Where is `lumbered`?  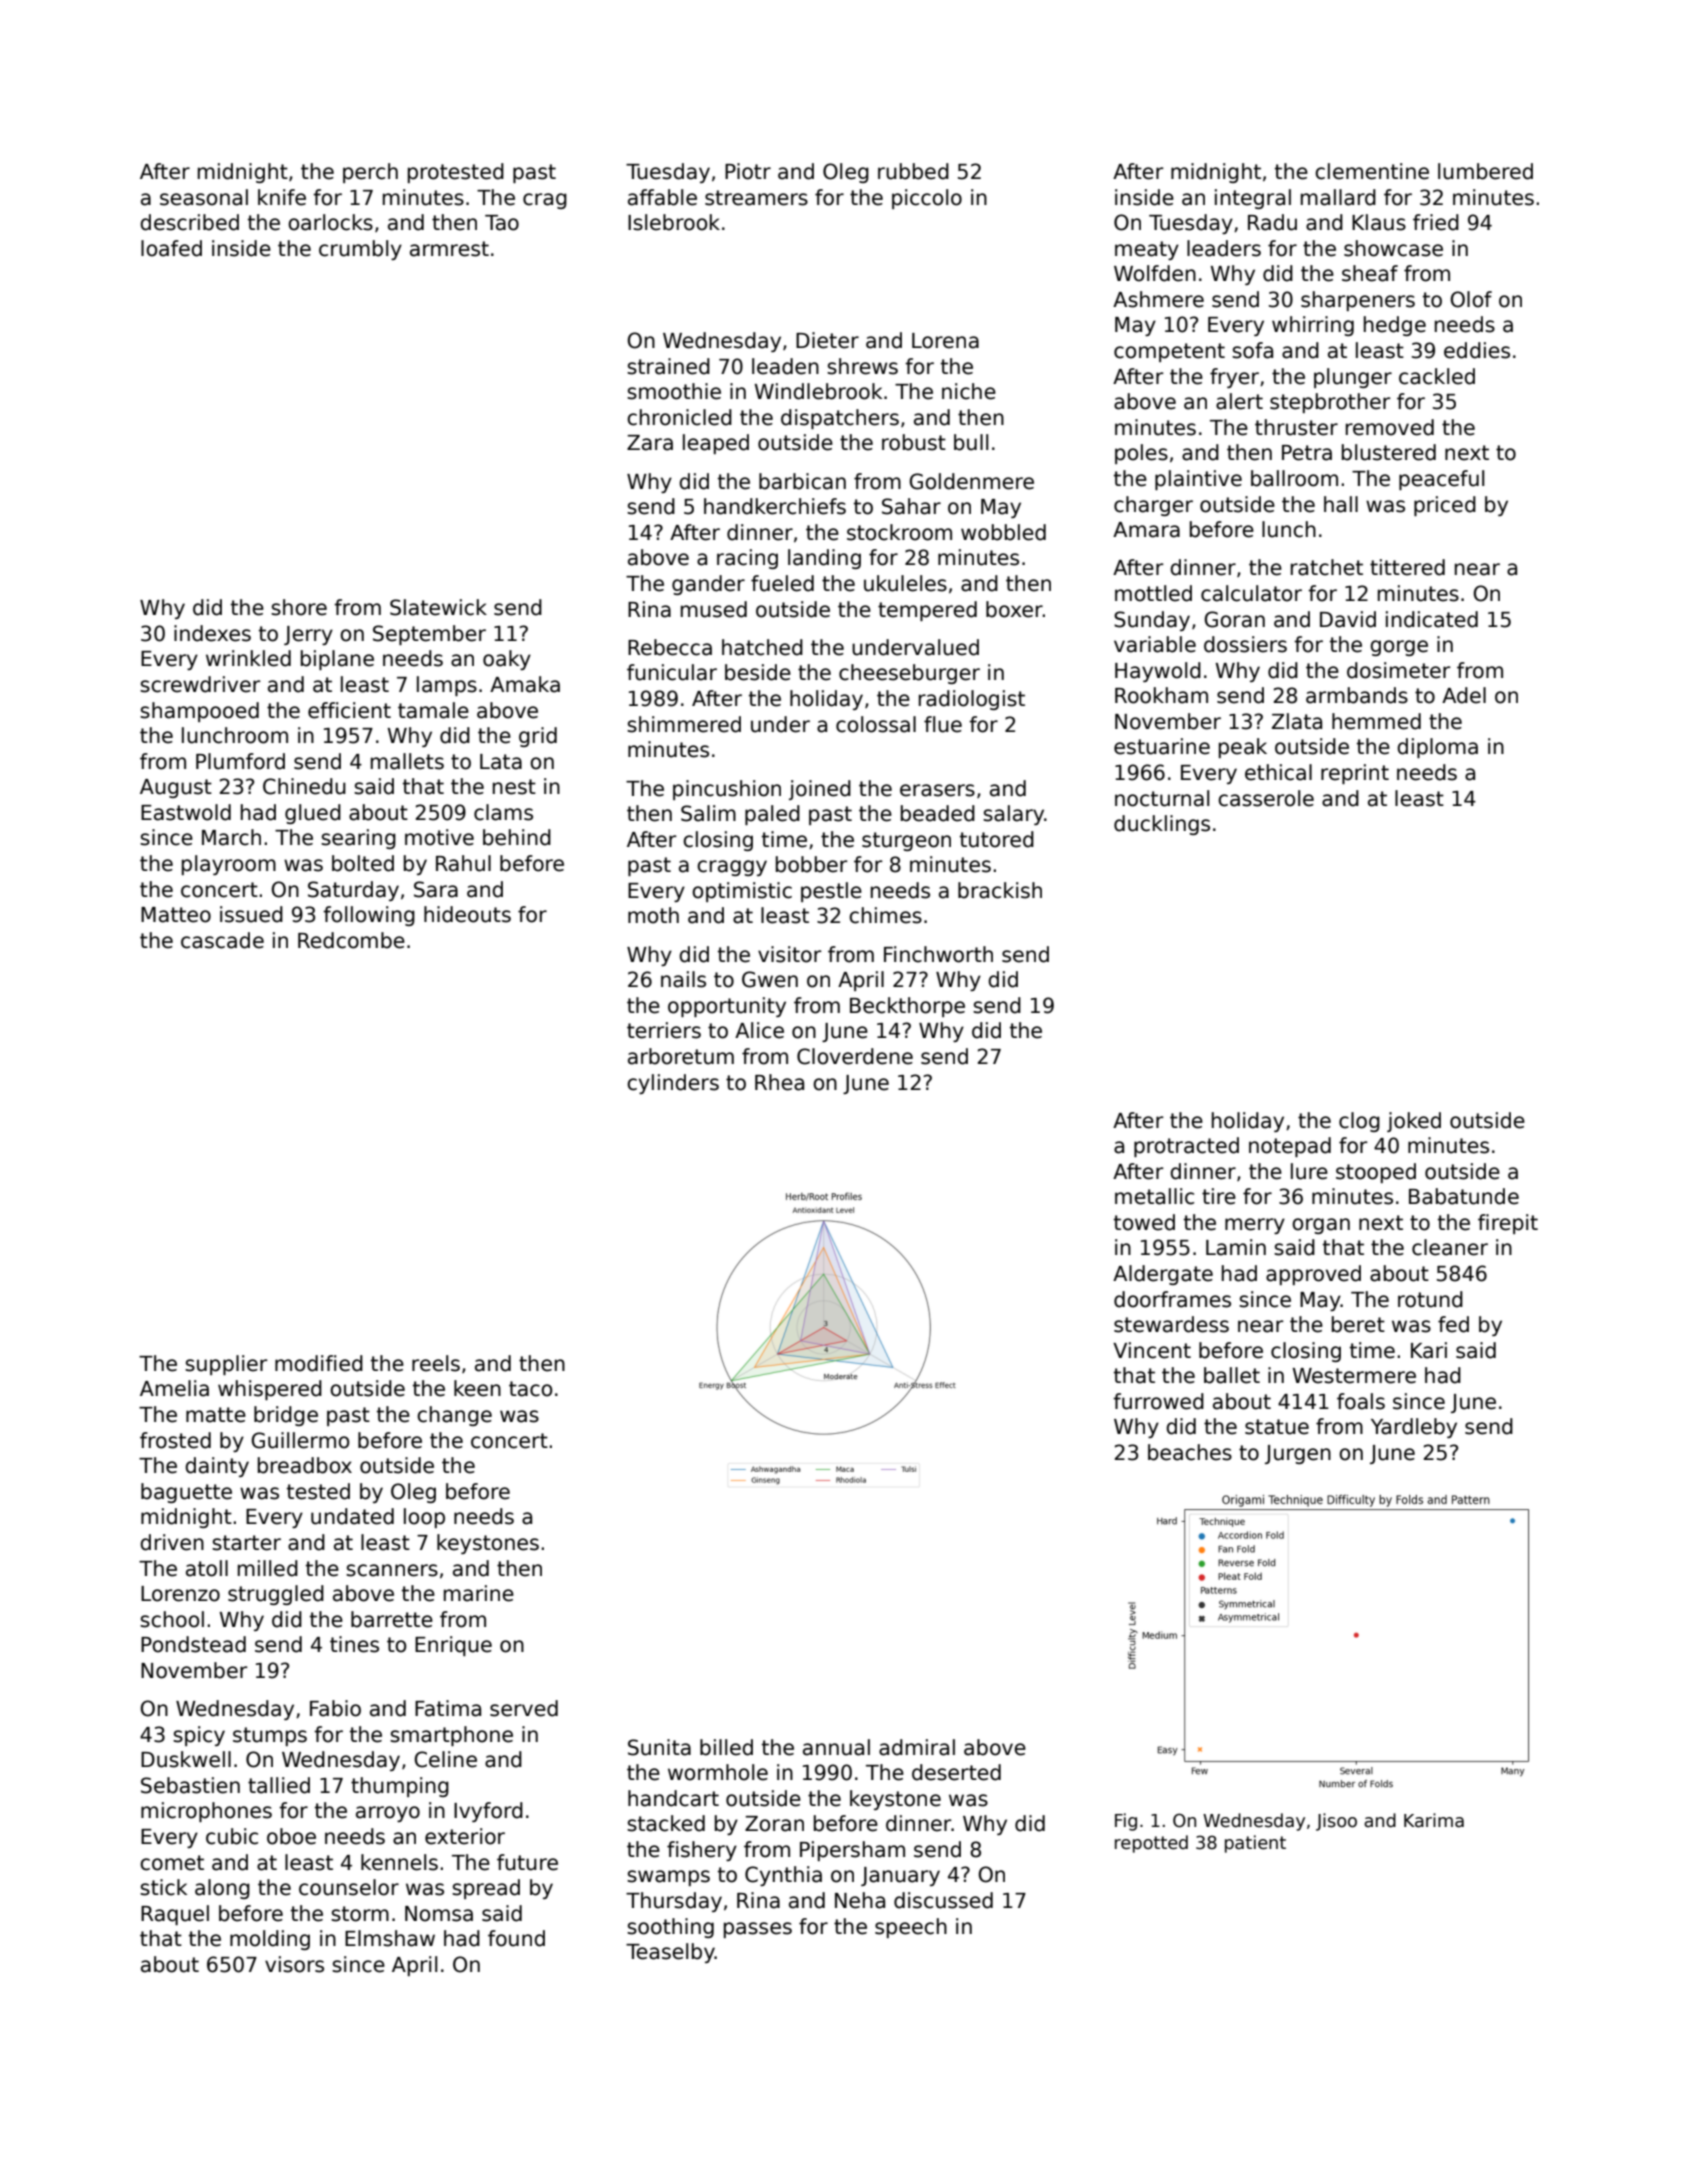 lumbered is located at coordinates (1485, 171).
